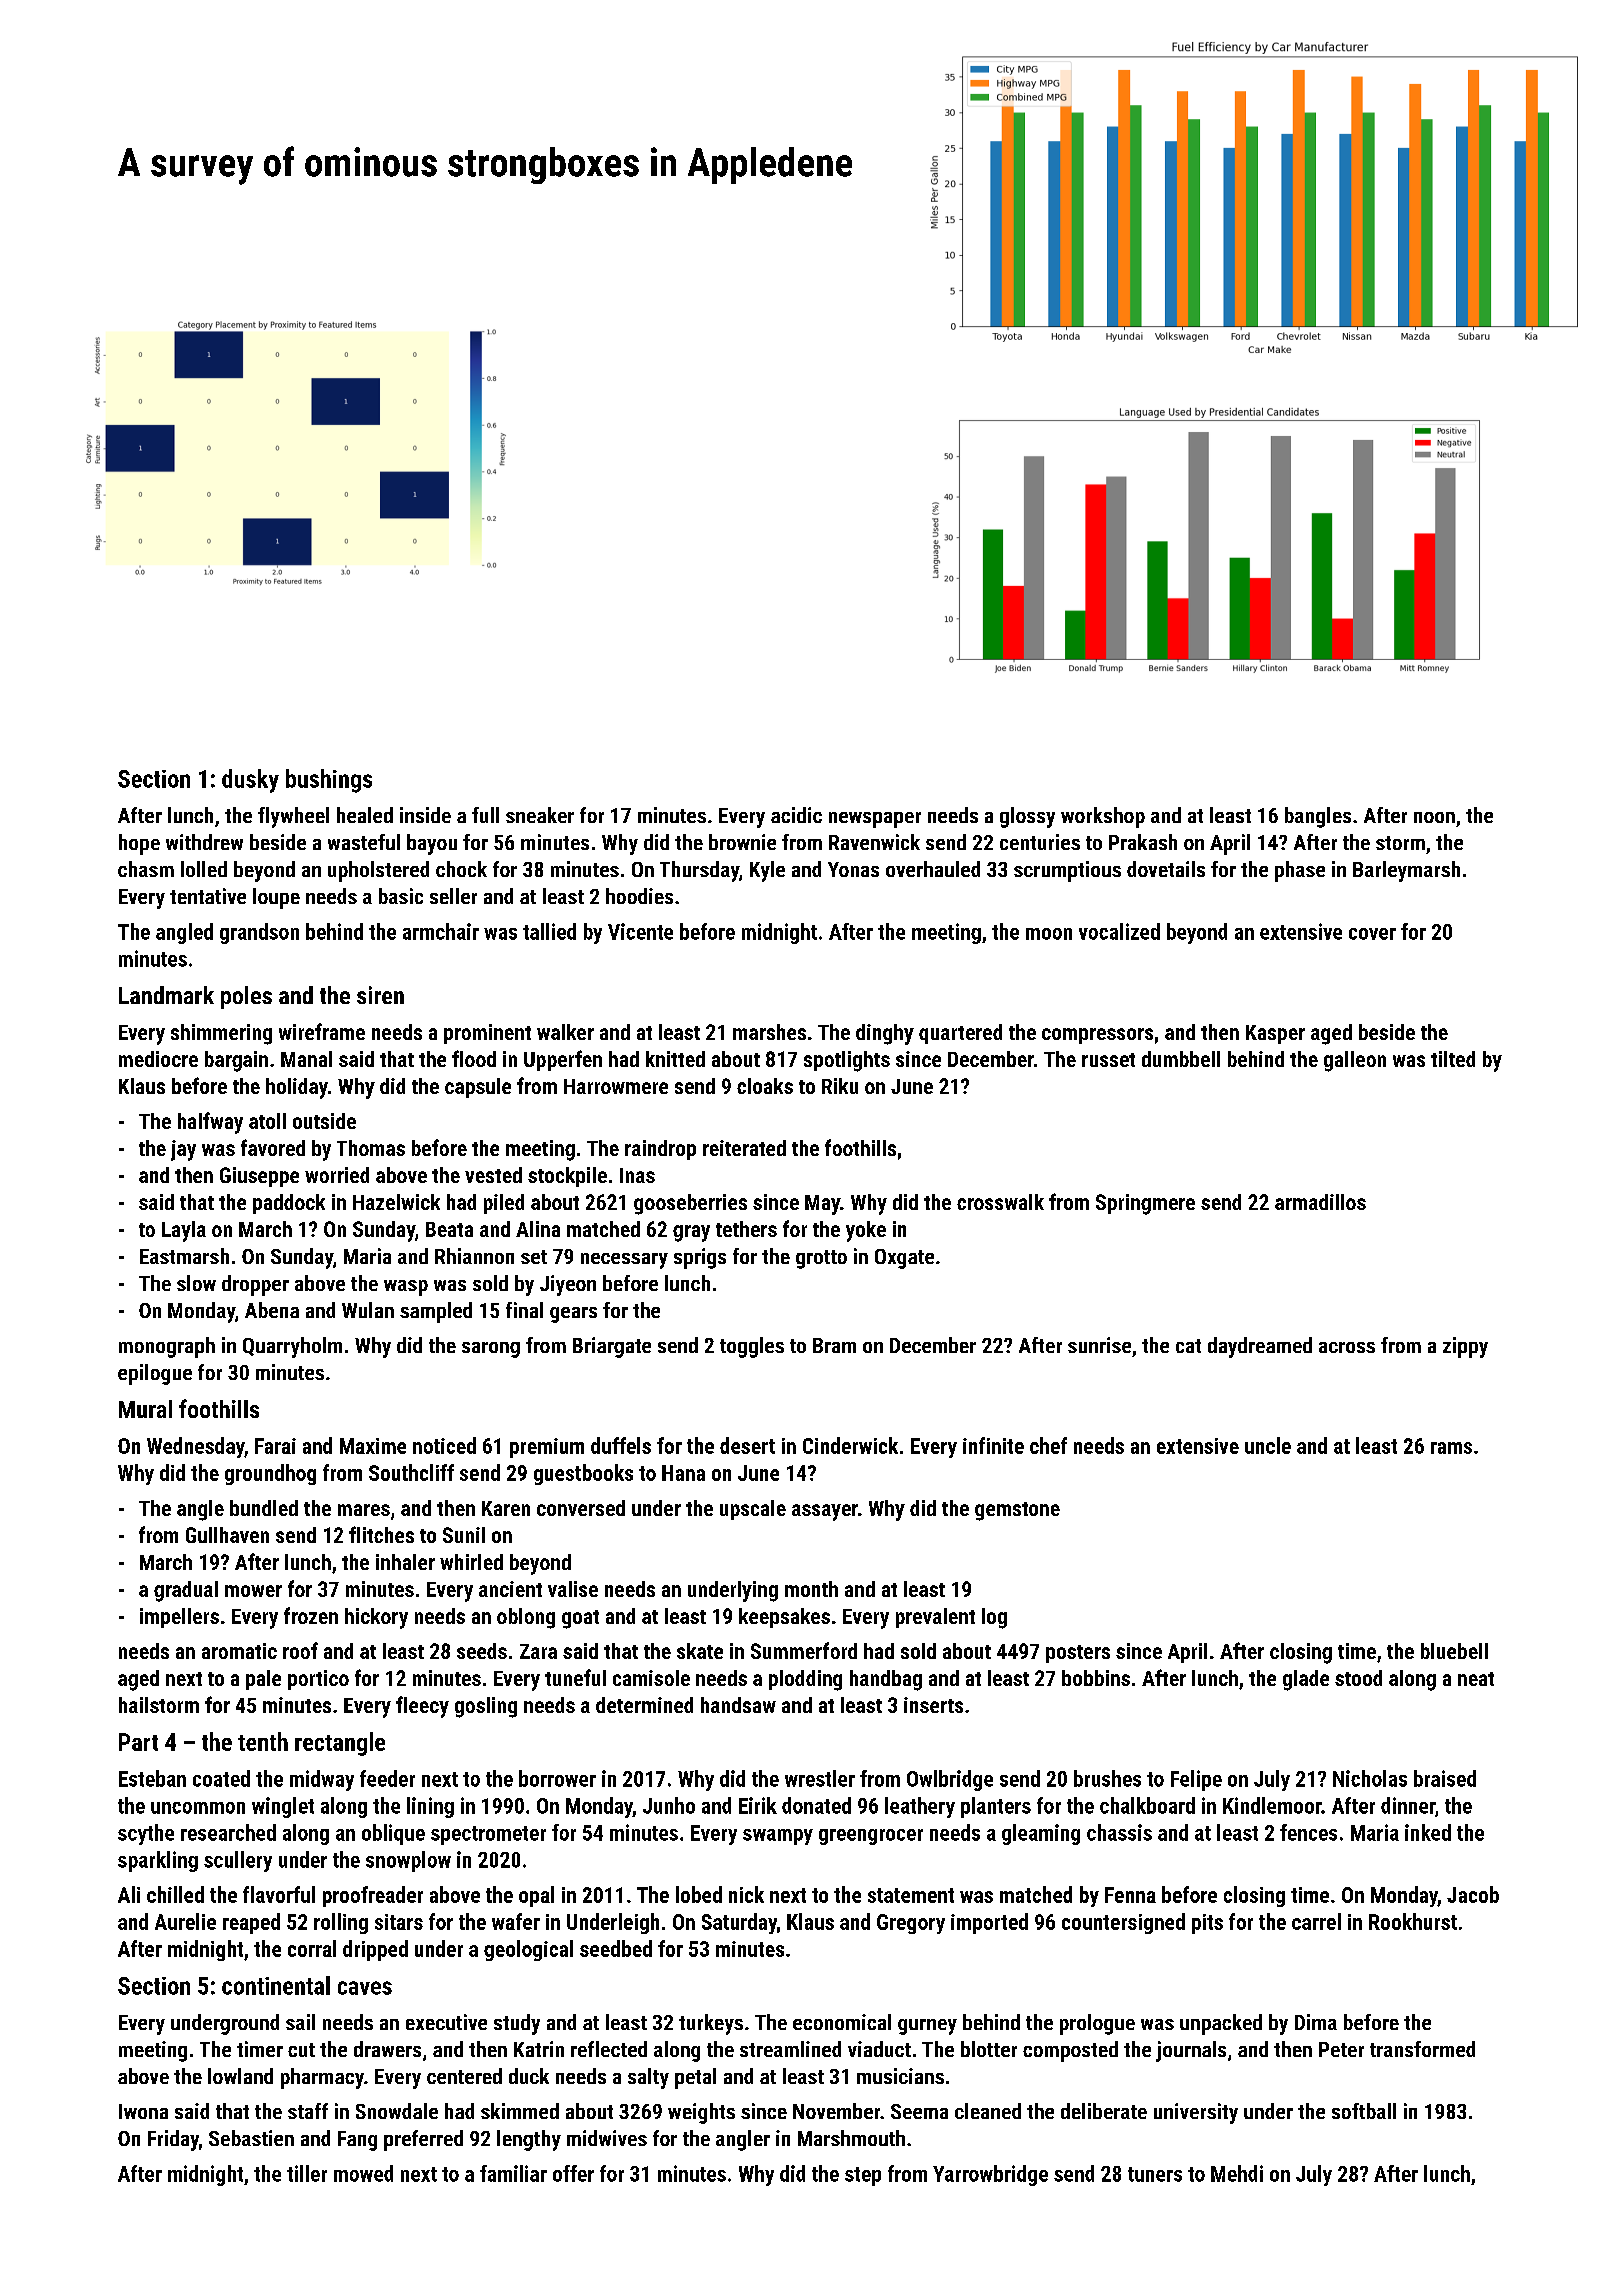 This screenshot has width=1620, height=2292. What do you see at coordinates (488, 1835) in the screenshot?
I see `spectrometer` at bounding box center [488, 1835].
